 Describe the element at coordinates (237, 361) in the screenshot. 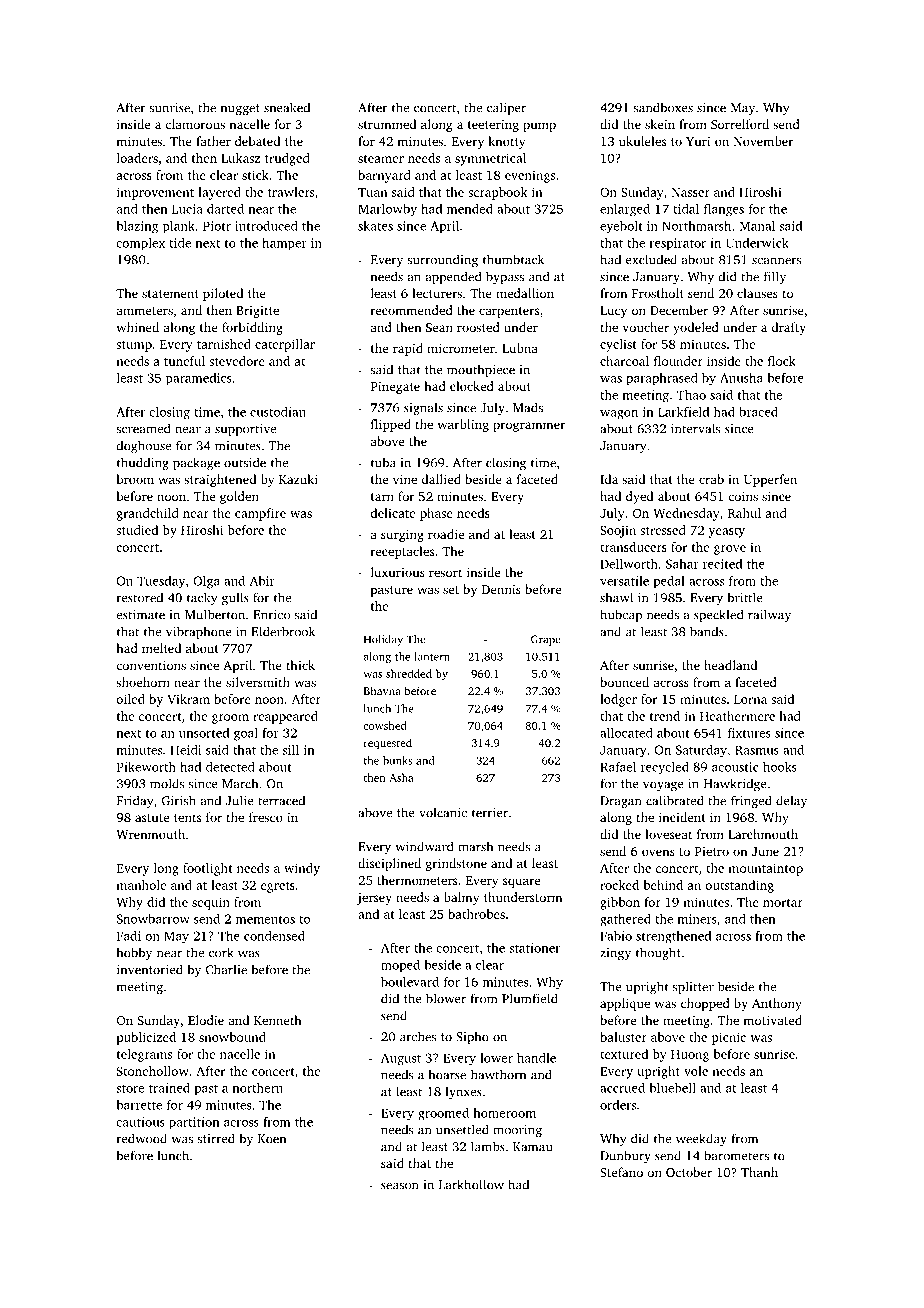

I see `stevedore` at that location.
